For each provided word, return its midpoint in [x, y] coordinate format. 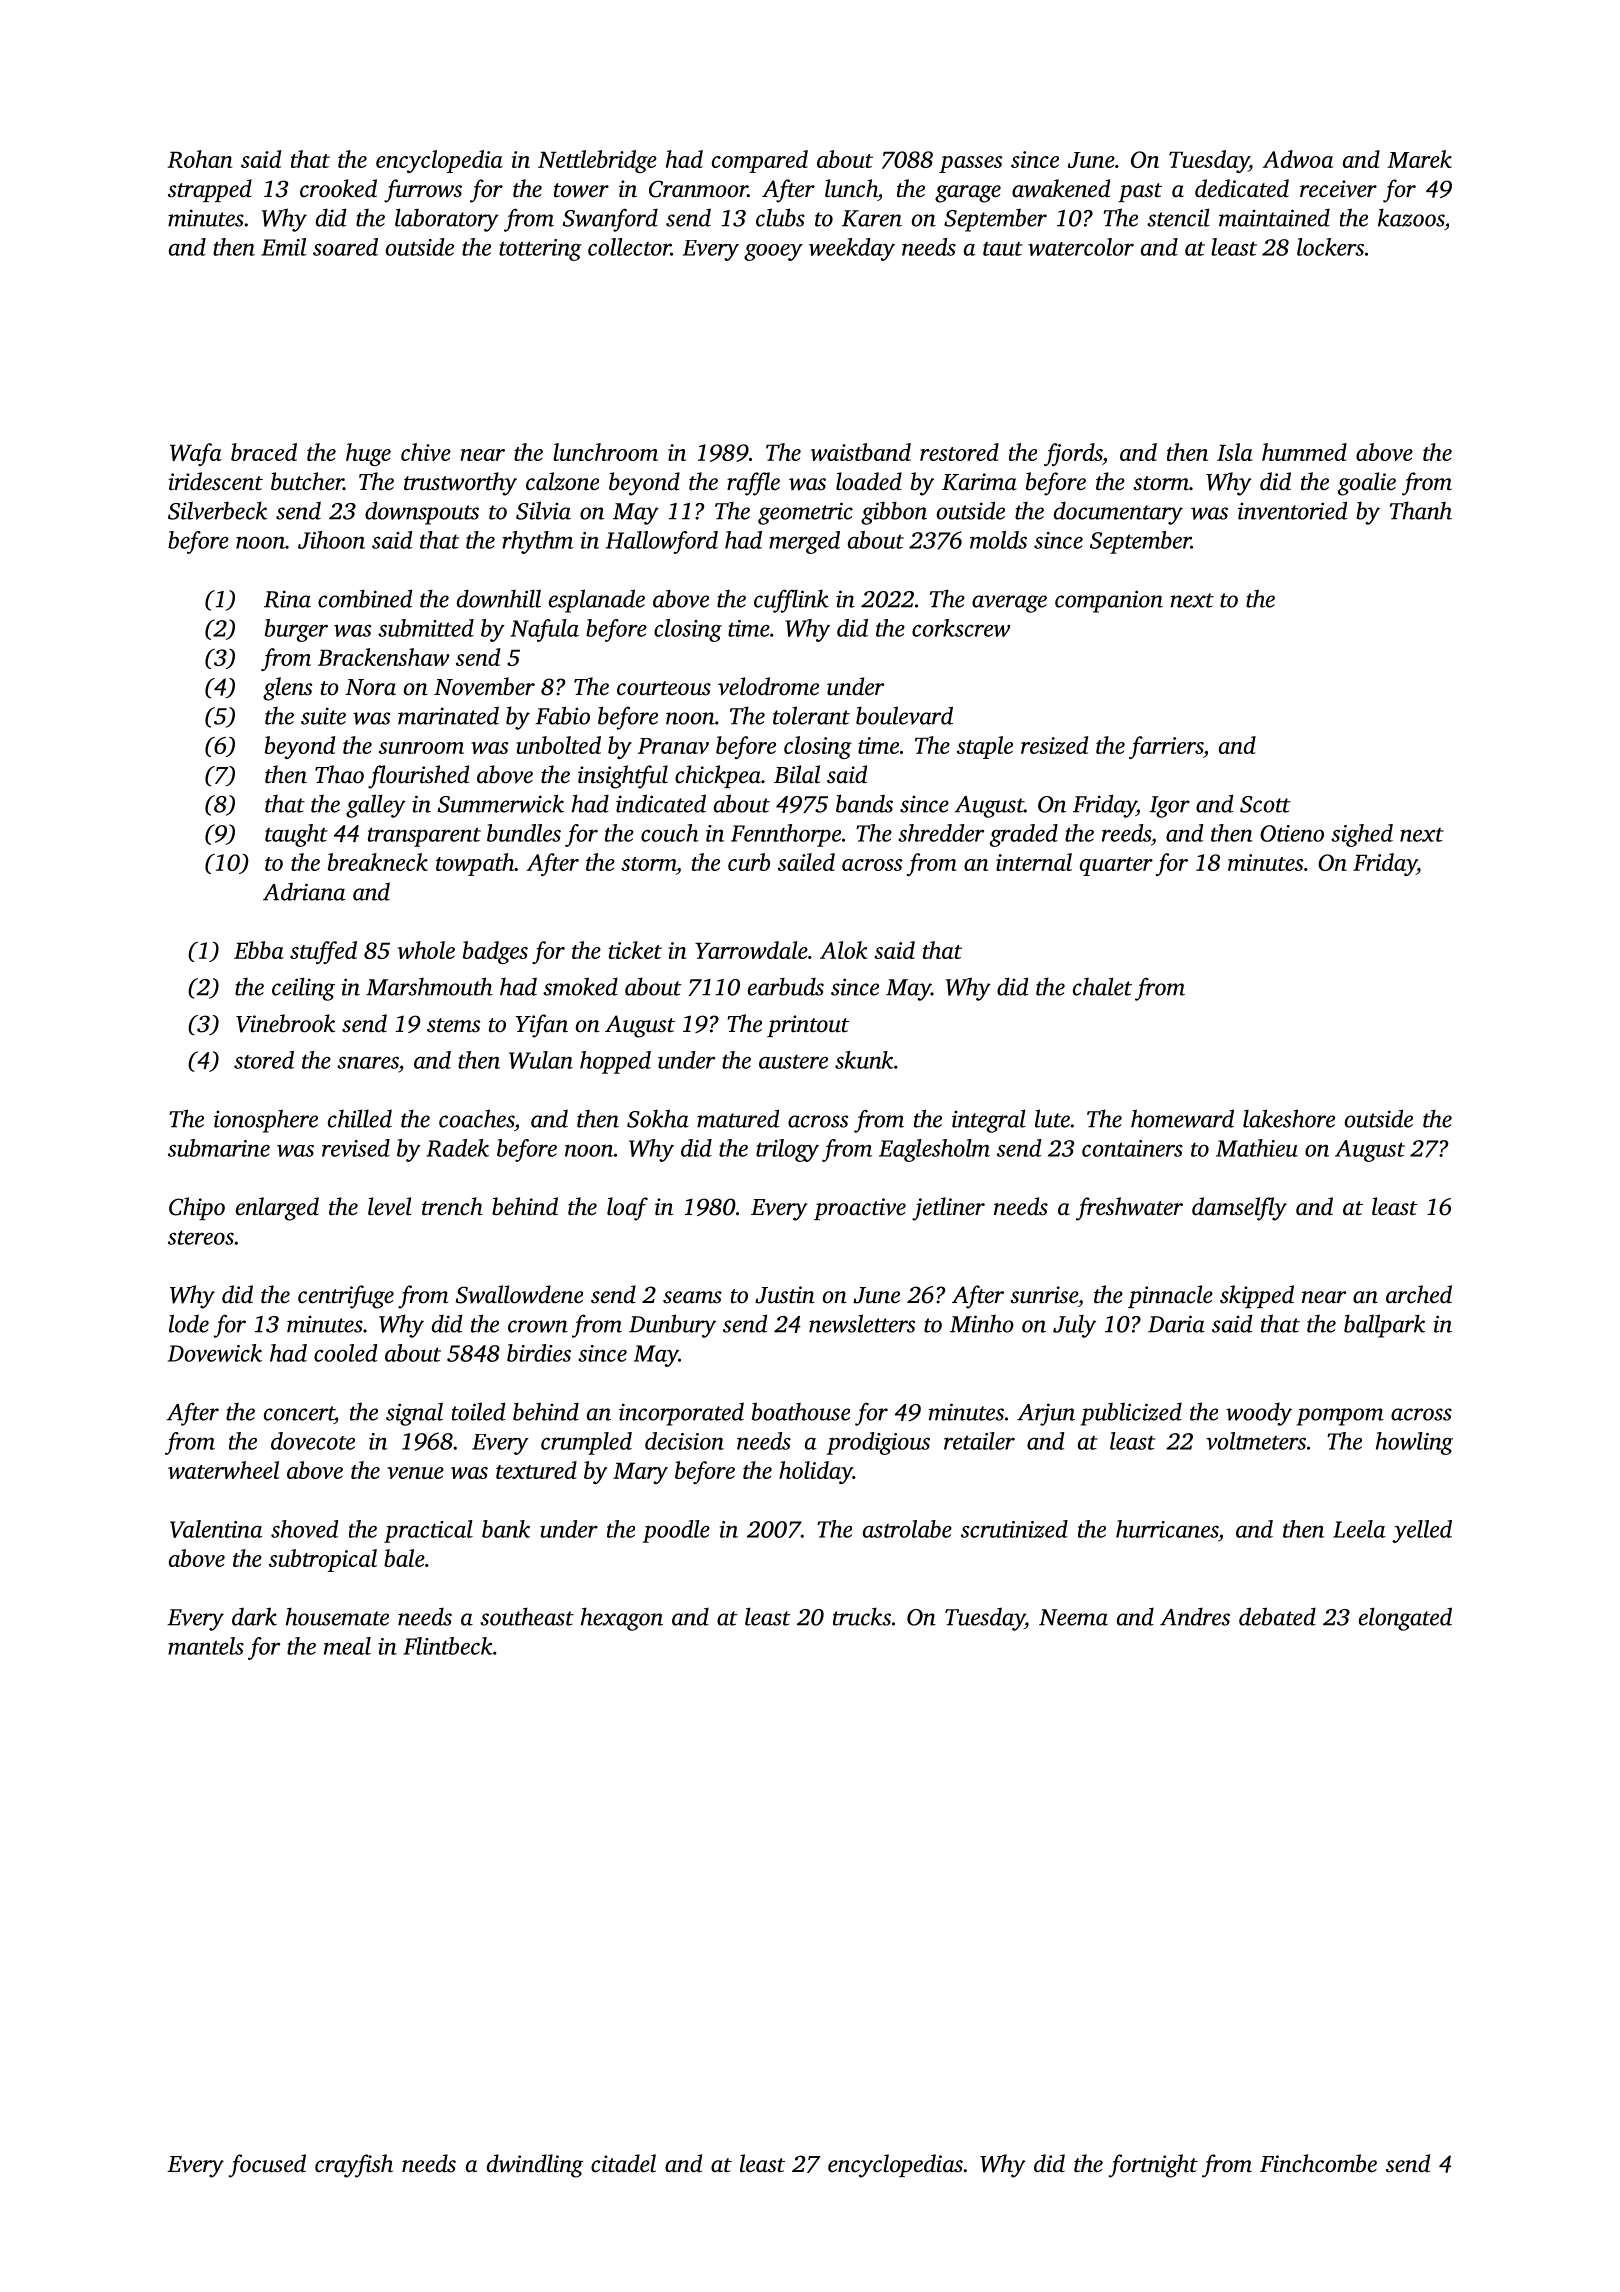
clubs [780, 217]
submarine [219, 1148]
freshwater [1129, 1209]
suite [323, 716]
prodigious [878, 1443]
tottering [540, 250]
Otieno [1292, 833]
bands [864, 803]
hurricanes [1167, 1529]
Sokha [658, 1118]
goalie [1367, 484]
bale [404, 1558]
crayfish [354, 2166]
